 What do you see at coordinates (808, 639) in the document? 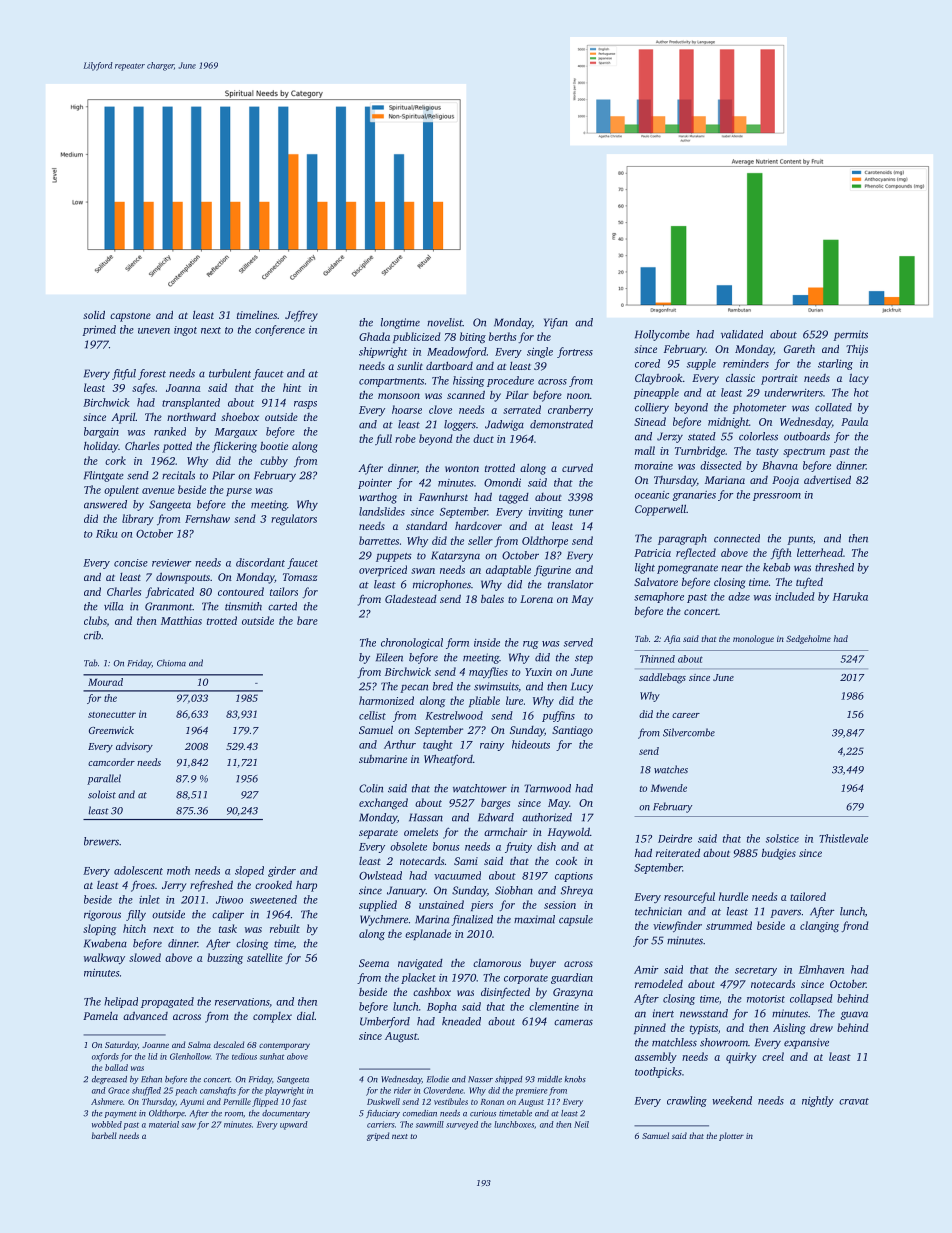
I see `Sedgeholme` at bounding box center [808, 639].
